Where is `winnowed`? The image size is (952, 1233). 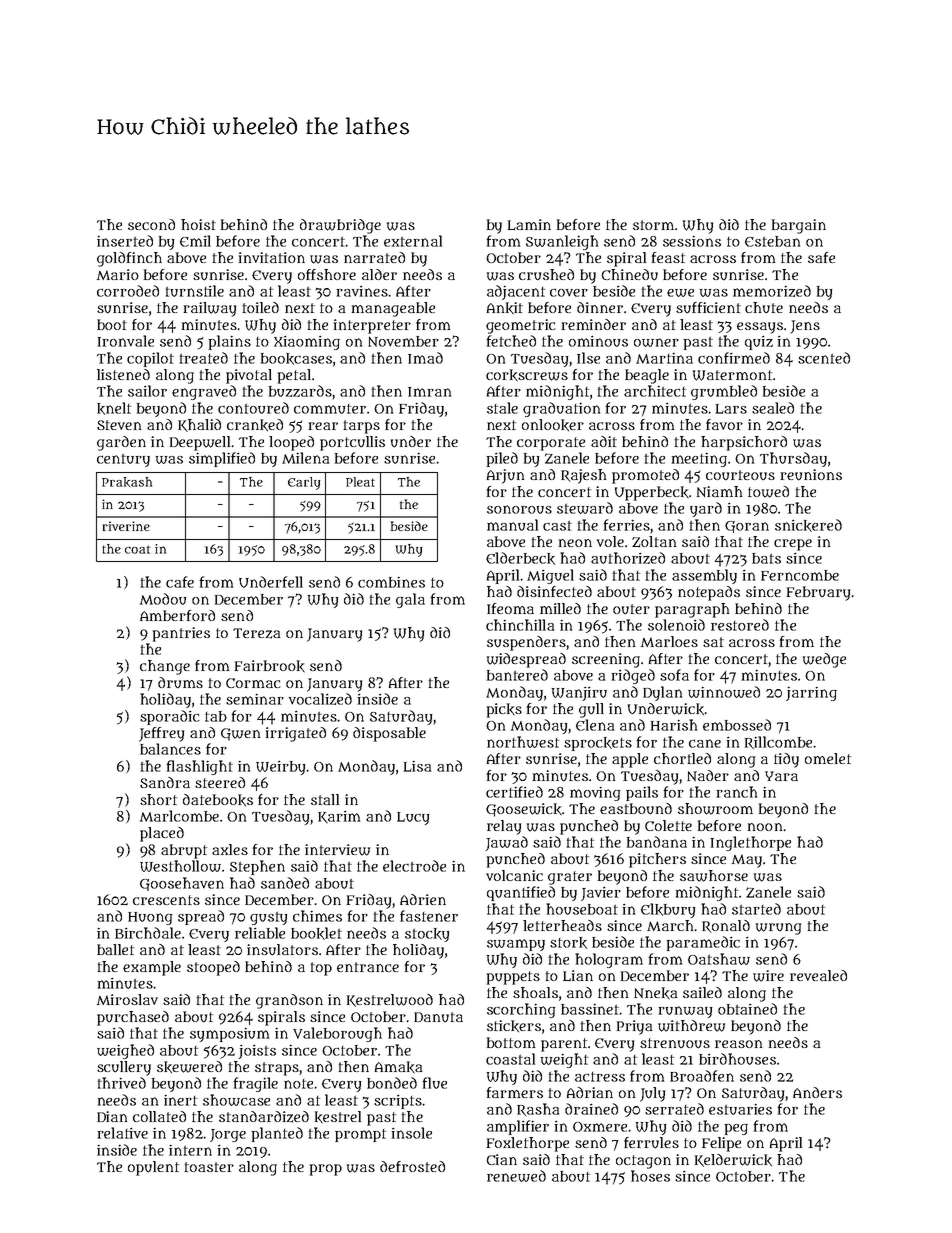
winnowed is located at coordinates (724, 692).
